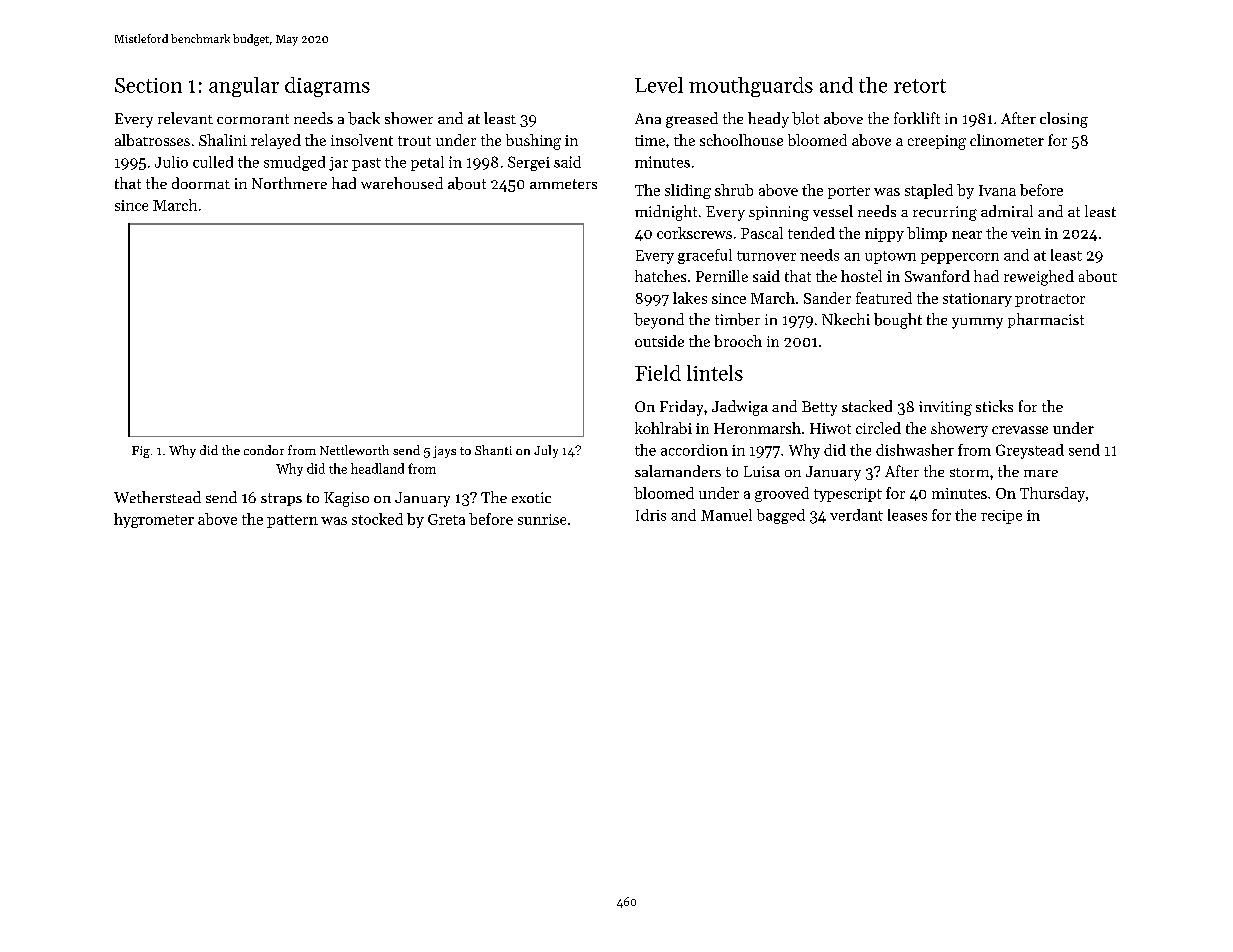 The height and width of the document is (952, 1233). What do you see at coordinates (898, 321) in the document?
I see `bought` at bounding box center [898, 321].
